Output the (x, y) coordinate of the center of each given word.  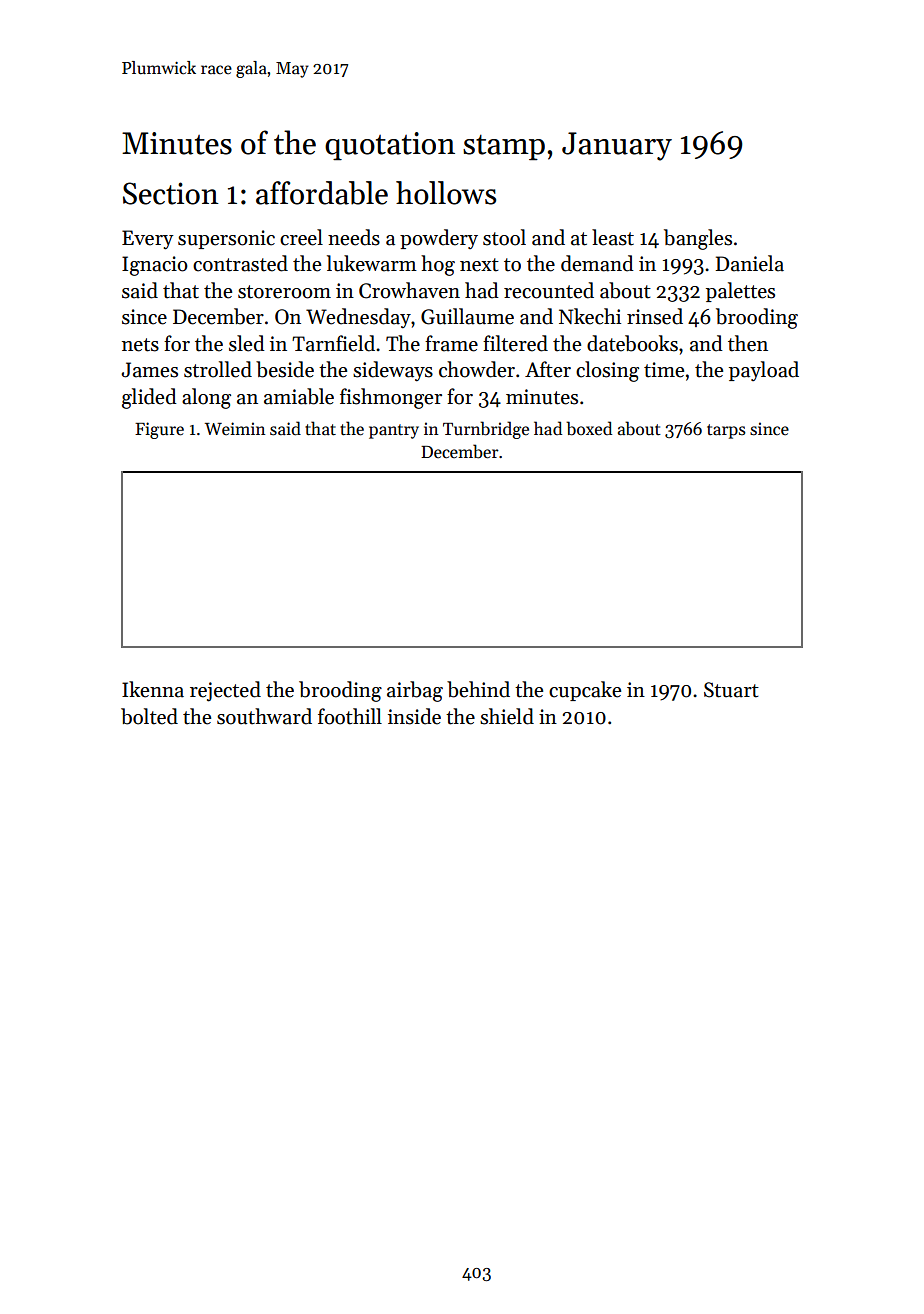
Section (171, 193)
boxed (589, 428)
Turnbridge (486, 430)
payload (764, 371)
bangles (698, 239)
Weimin (235, 429)
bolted (149, 716)
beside (285, 369)
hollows (446, 193)
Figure (159, 430)
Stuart (731, 690)
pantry (394, 431)
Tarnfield (333, 343)
